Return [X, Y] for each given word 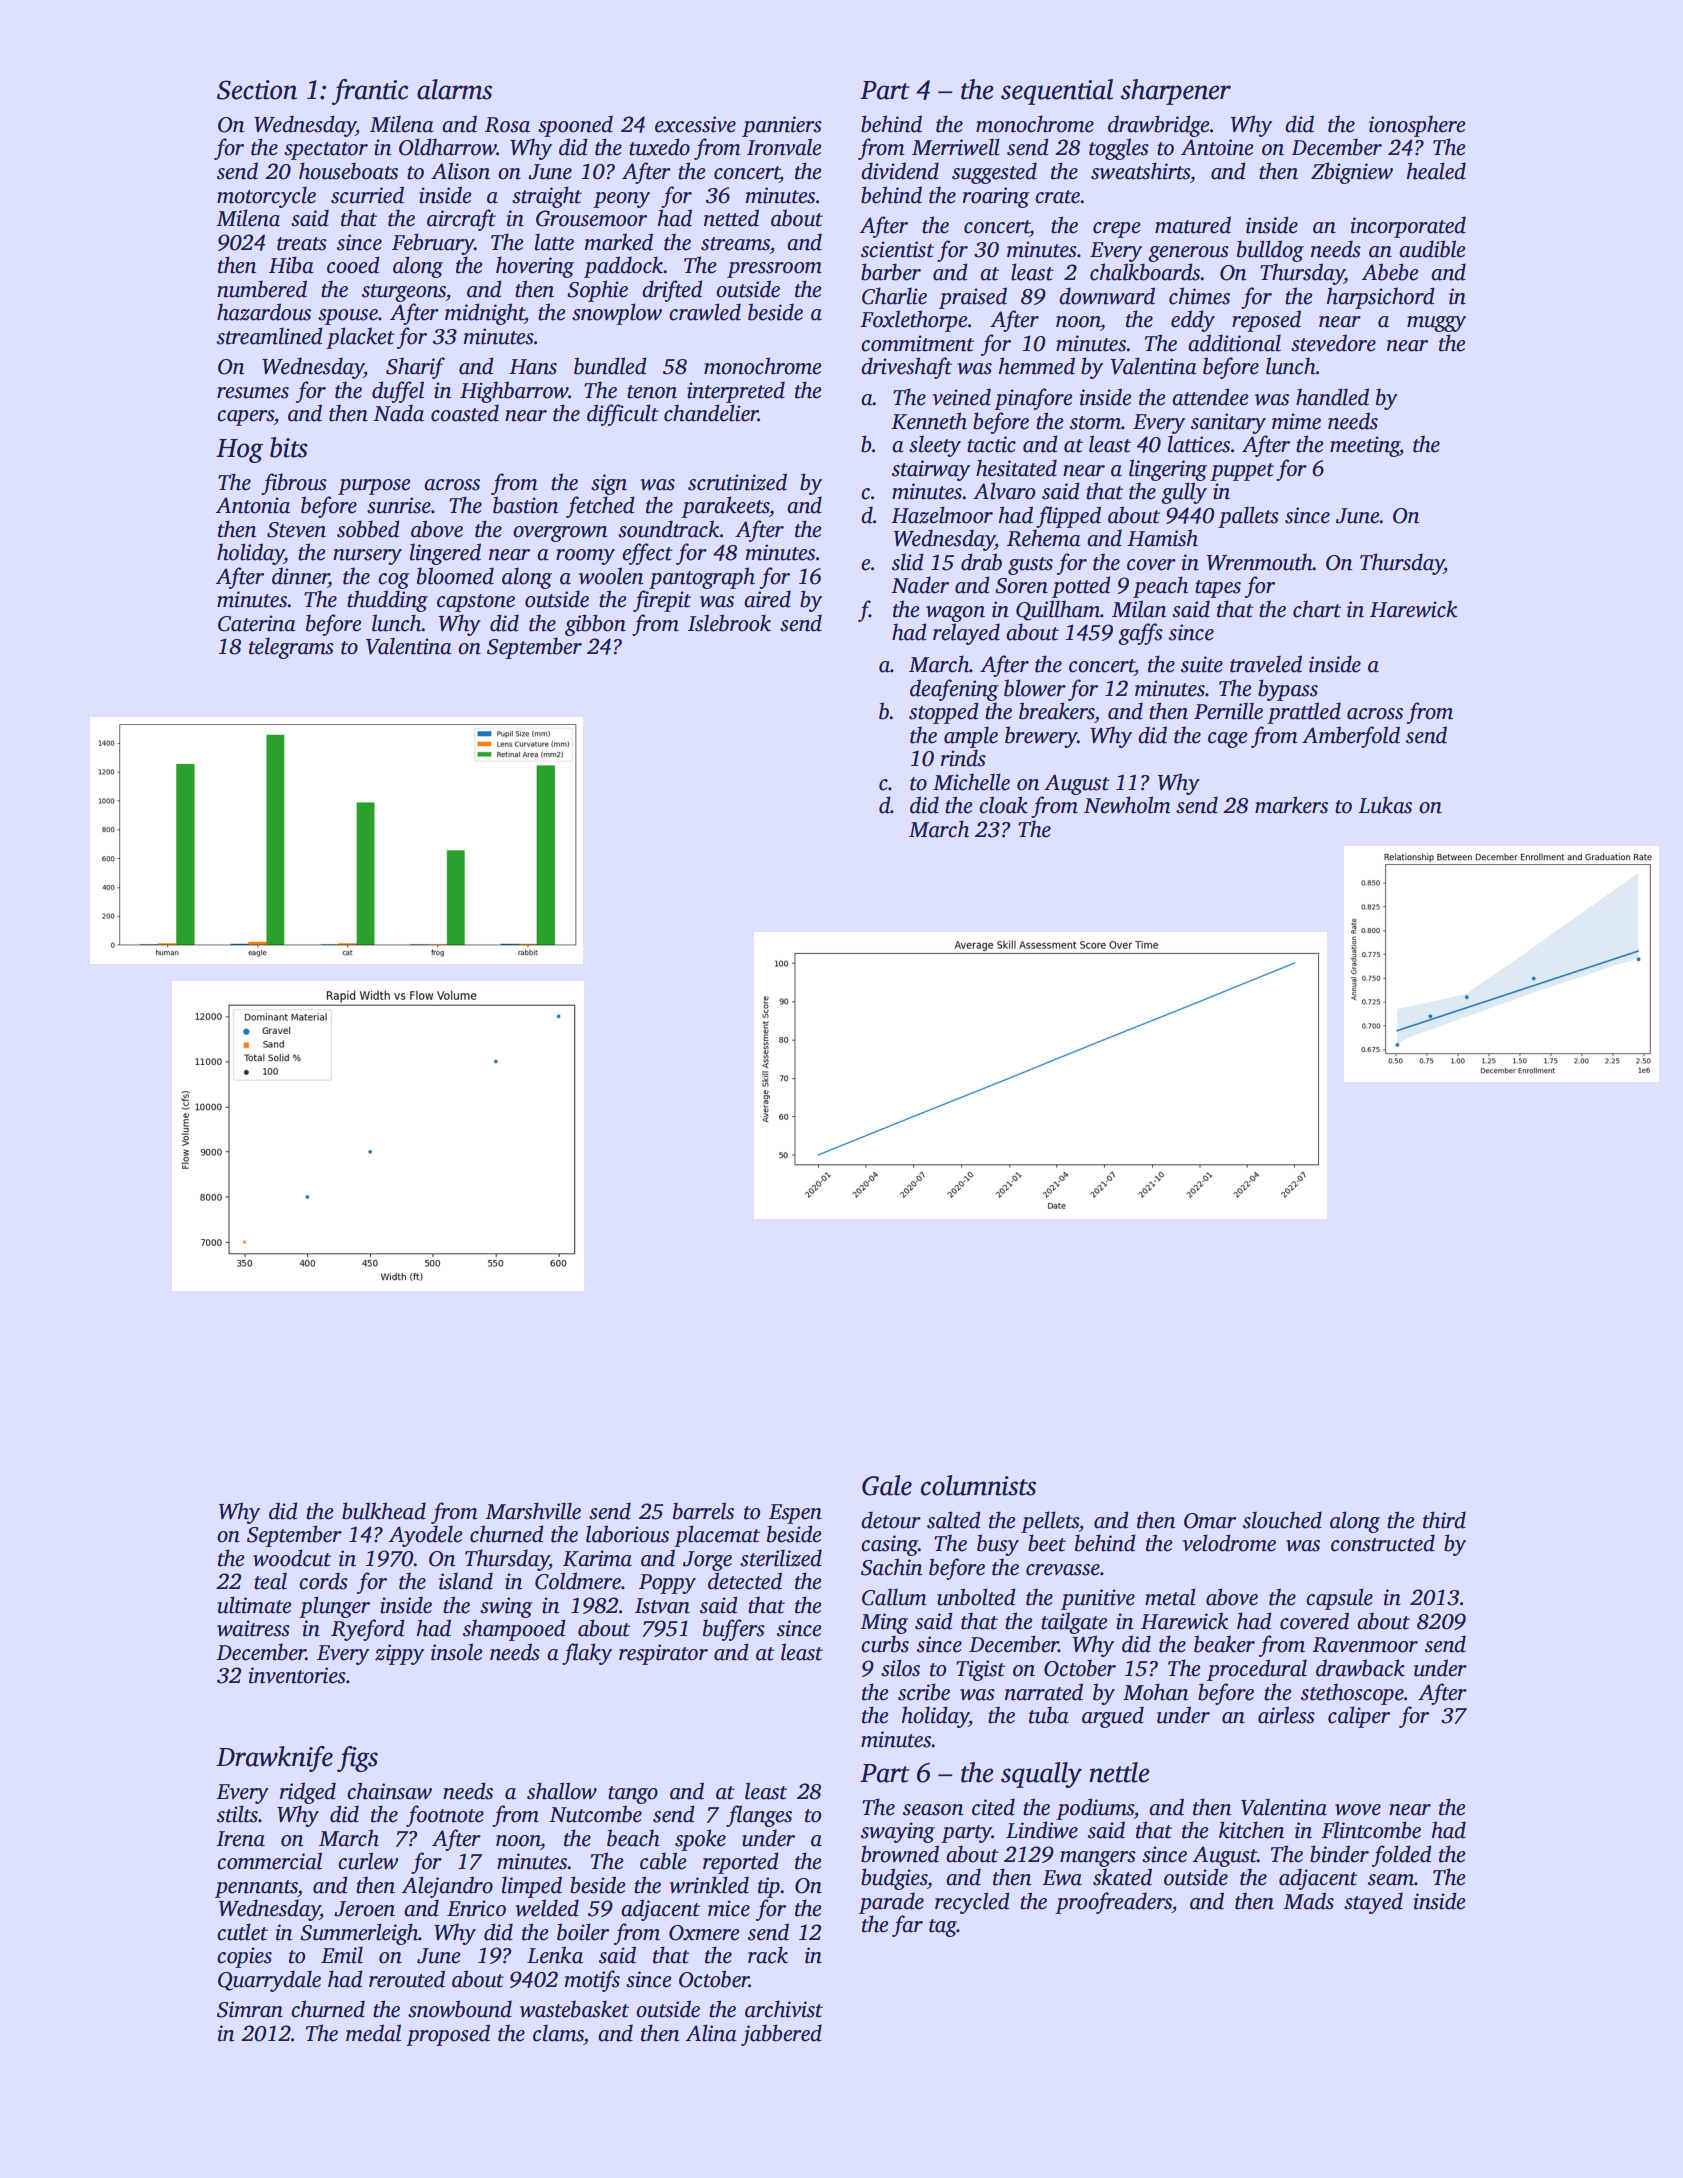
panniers [782, 126]
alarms [454, 89]
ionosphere [1417, 126]
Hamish [1162, 538]
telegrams [291, 648]
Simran [250, 2009]
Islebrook [729, 623]
